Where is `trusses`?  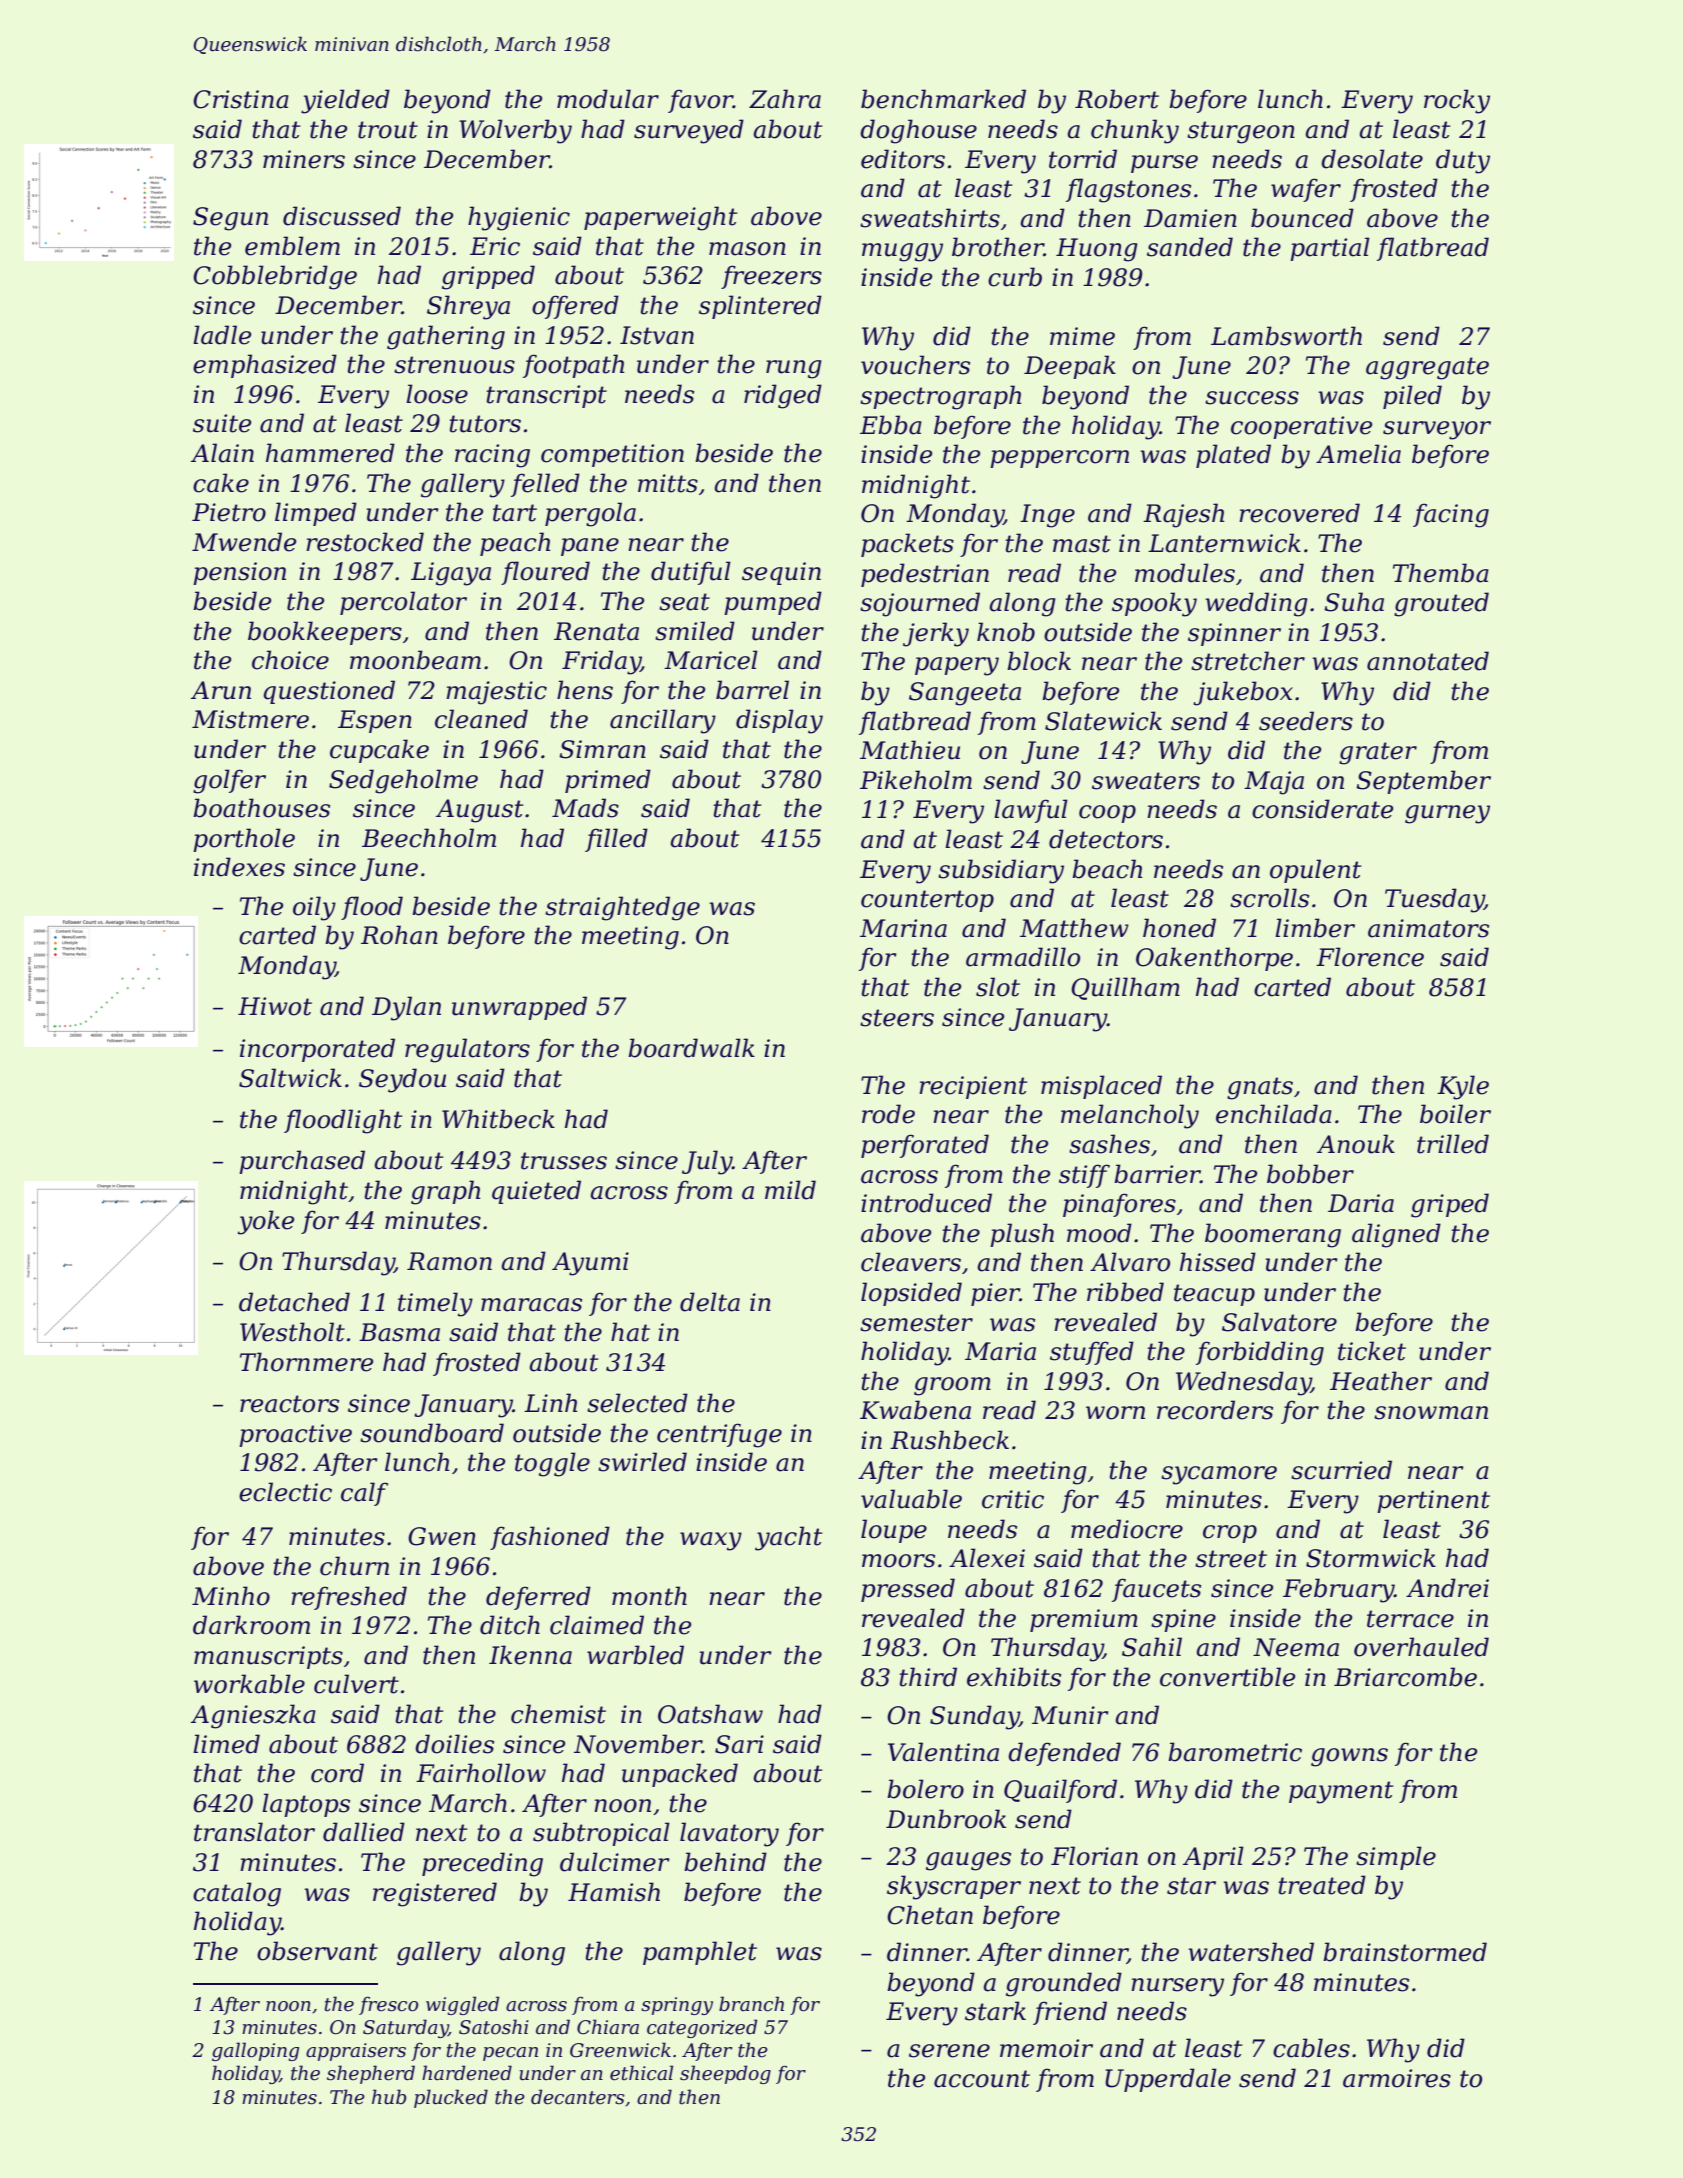
trusses is located at coordinates (564, 1161).
